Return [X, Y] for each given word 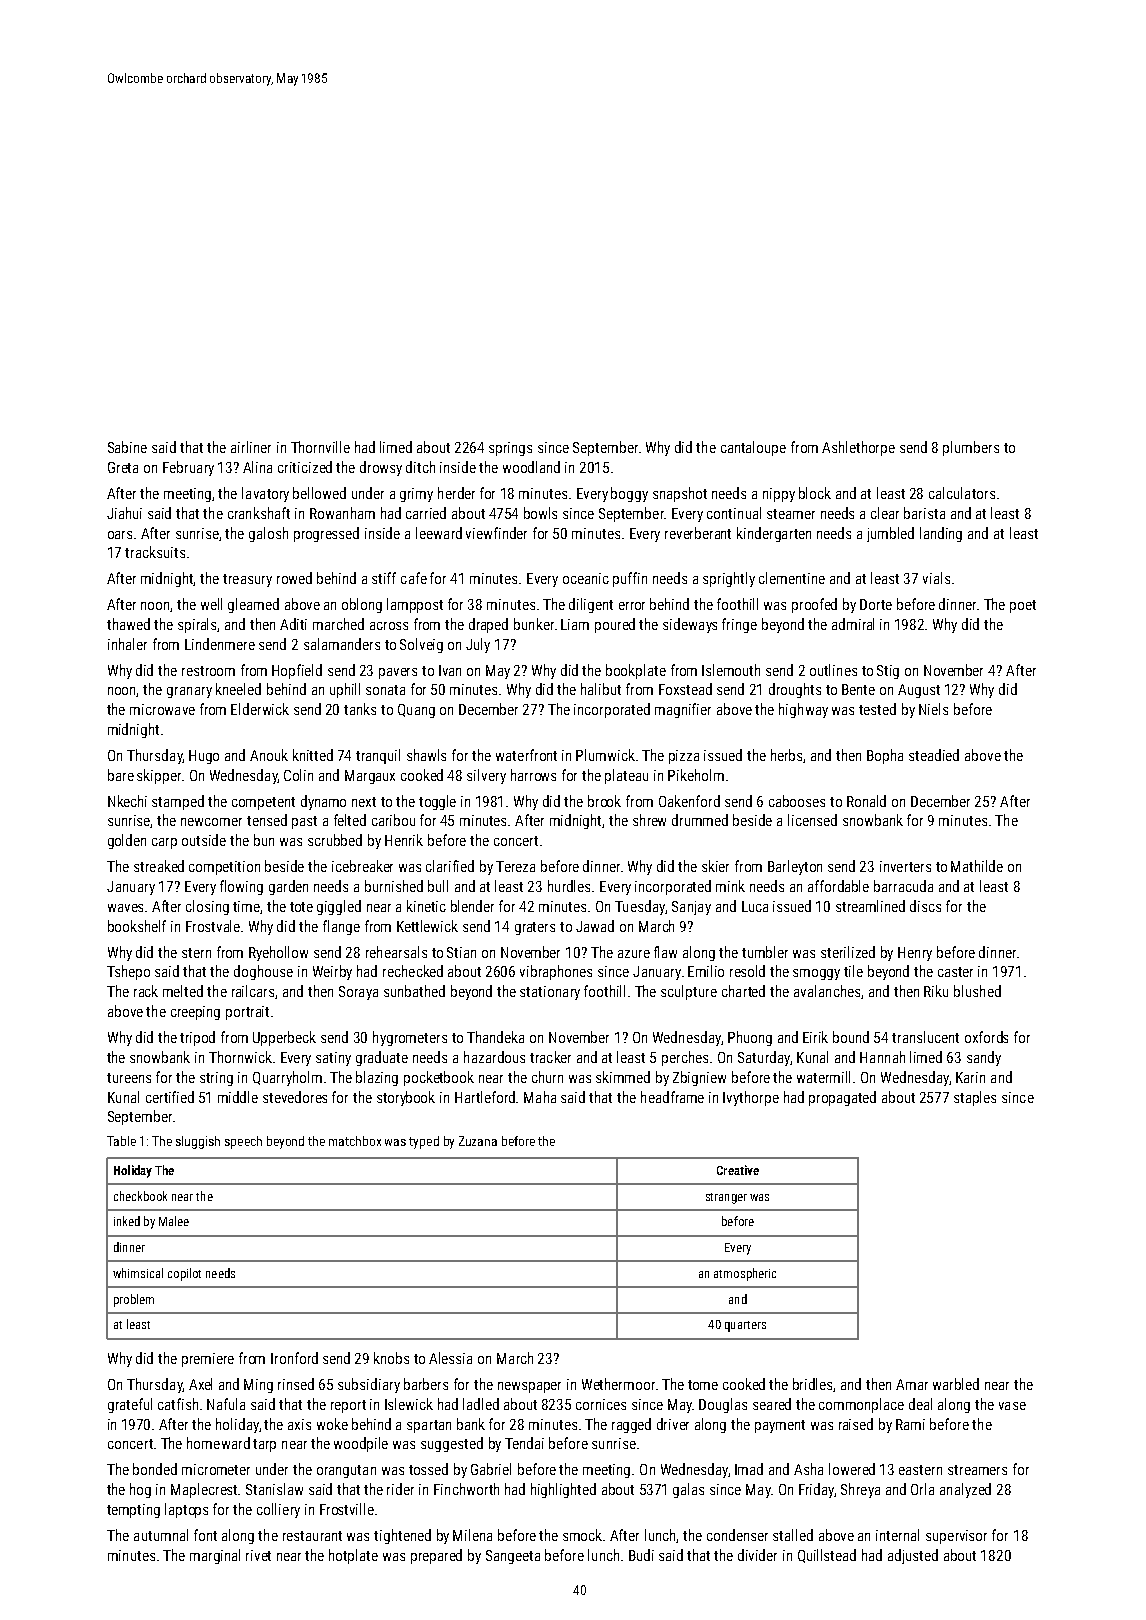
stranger [726, 1198]
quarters [745, 1326]
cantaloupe [753, 448]
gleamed [253, 605]
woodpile [361, 1444]
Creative [738, 1170]
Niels [933, 709]
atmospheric [745, 1274]
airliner [251, 447]
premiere [208, 1360]
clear [885, 513]
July [478, 645]
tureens [129, 1078]
